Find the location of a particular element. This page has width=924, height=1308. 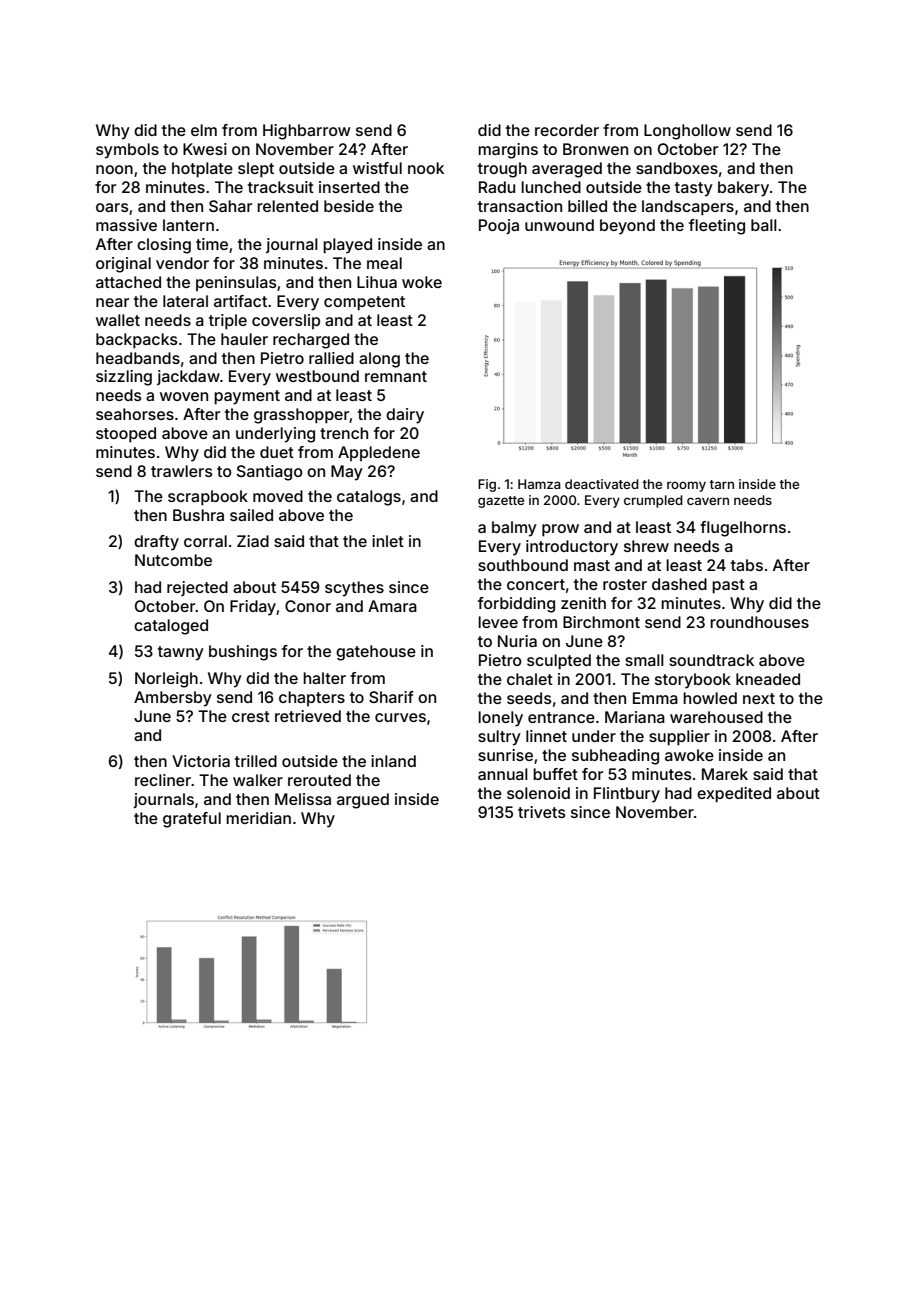

Longhollow is located at coordinates (687, 132).
